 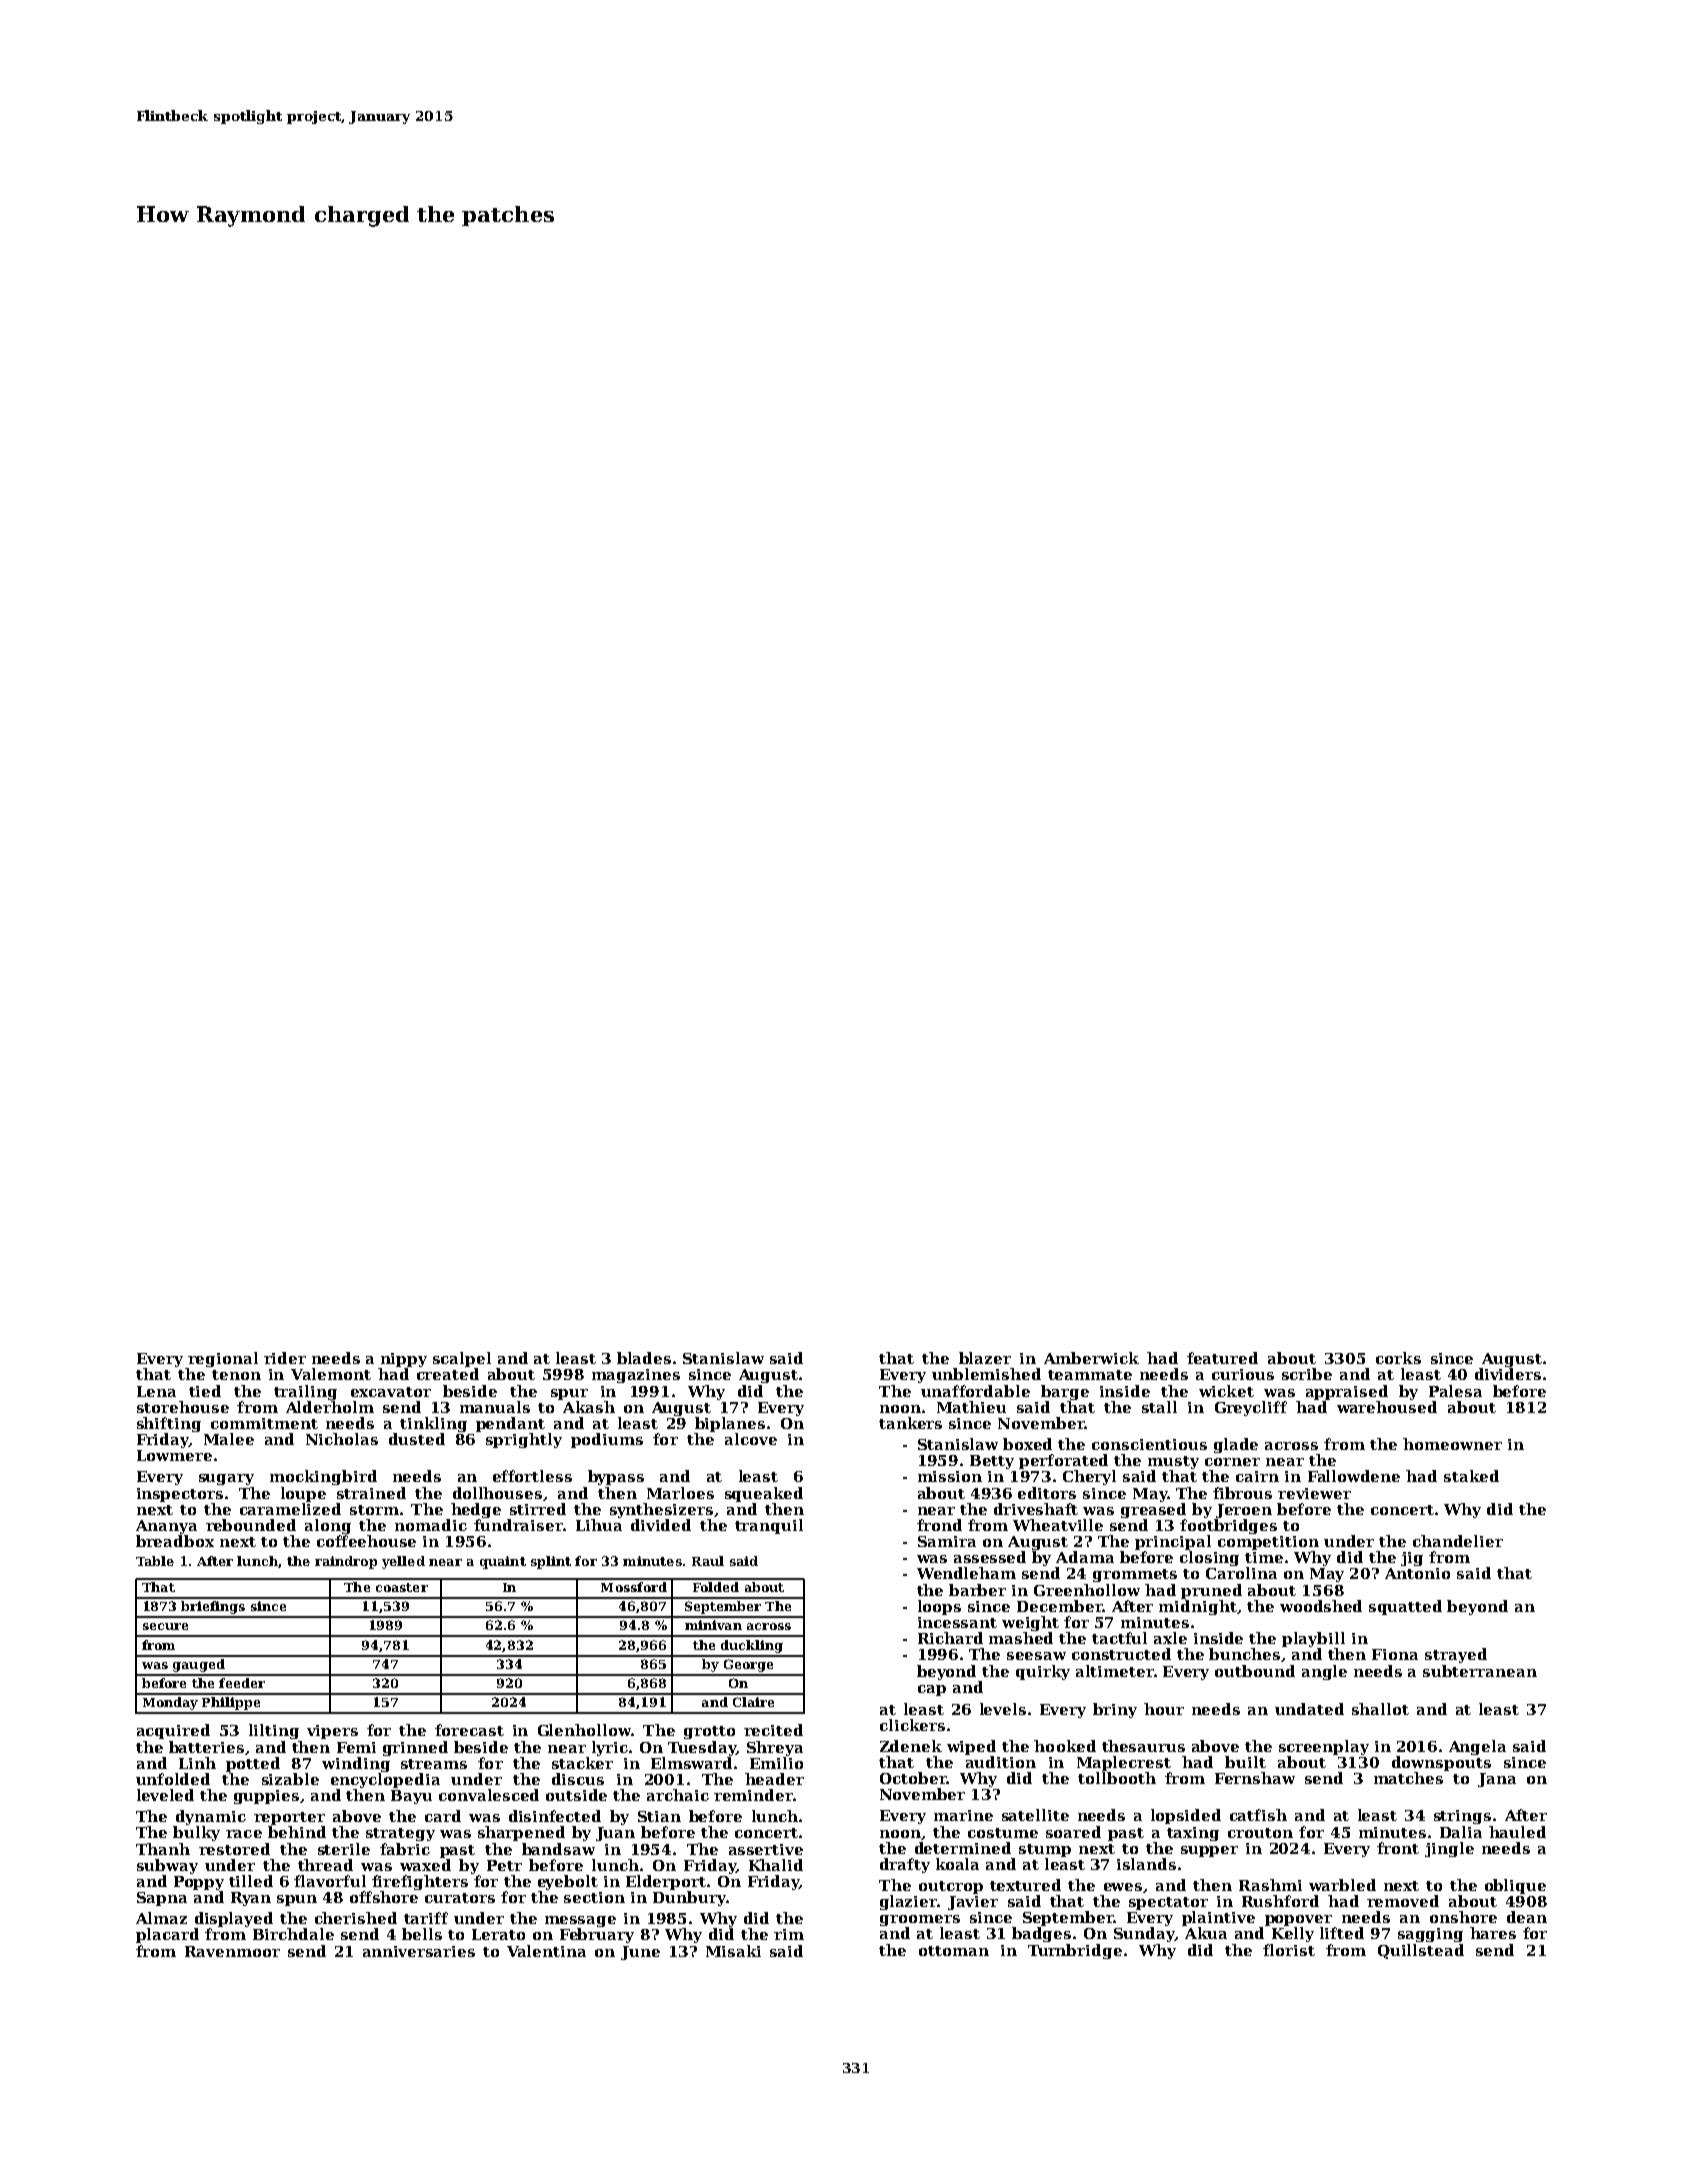 What do you see at coordinates (1398, 1358) in the screenshot?
I see `corks` at bounding box center [1398, 1358].
